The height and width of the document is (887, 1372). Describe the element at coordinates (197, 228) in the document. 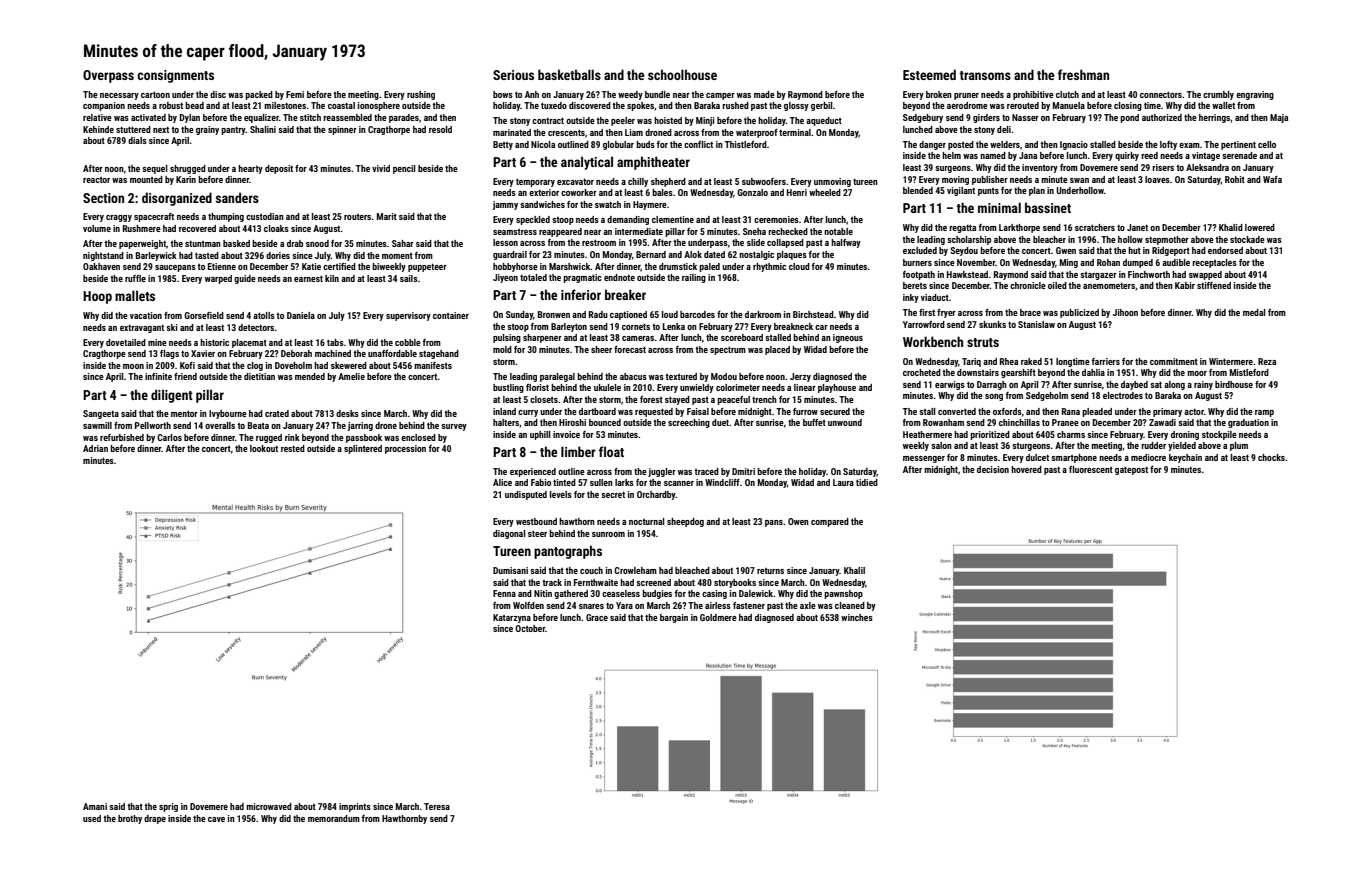

I see `recovered` at that location.
